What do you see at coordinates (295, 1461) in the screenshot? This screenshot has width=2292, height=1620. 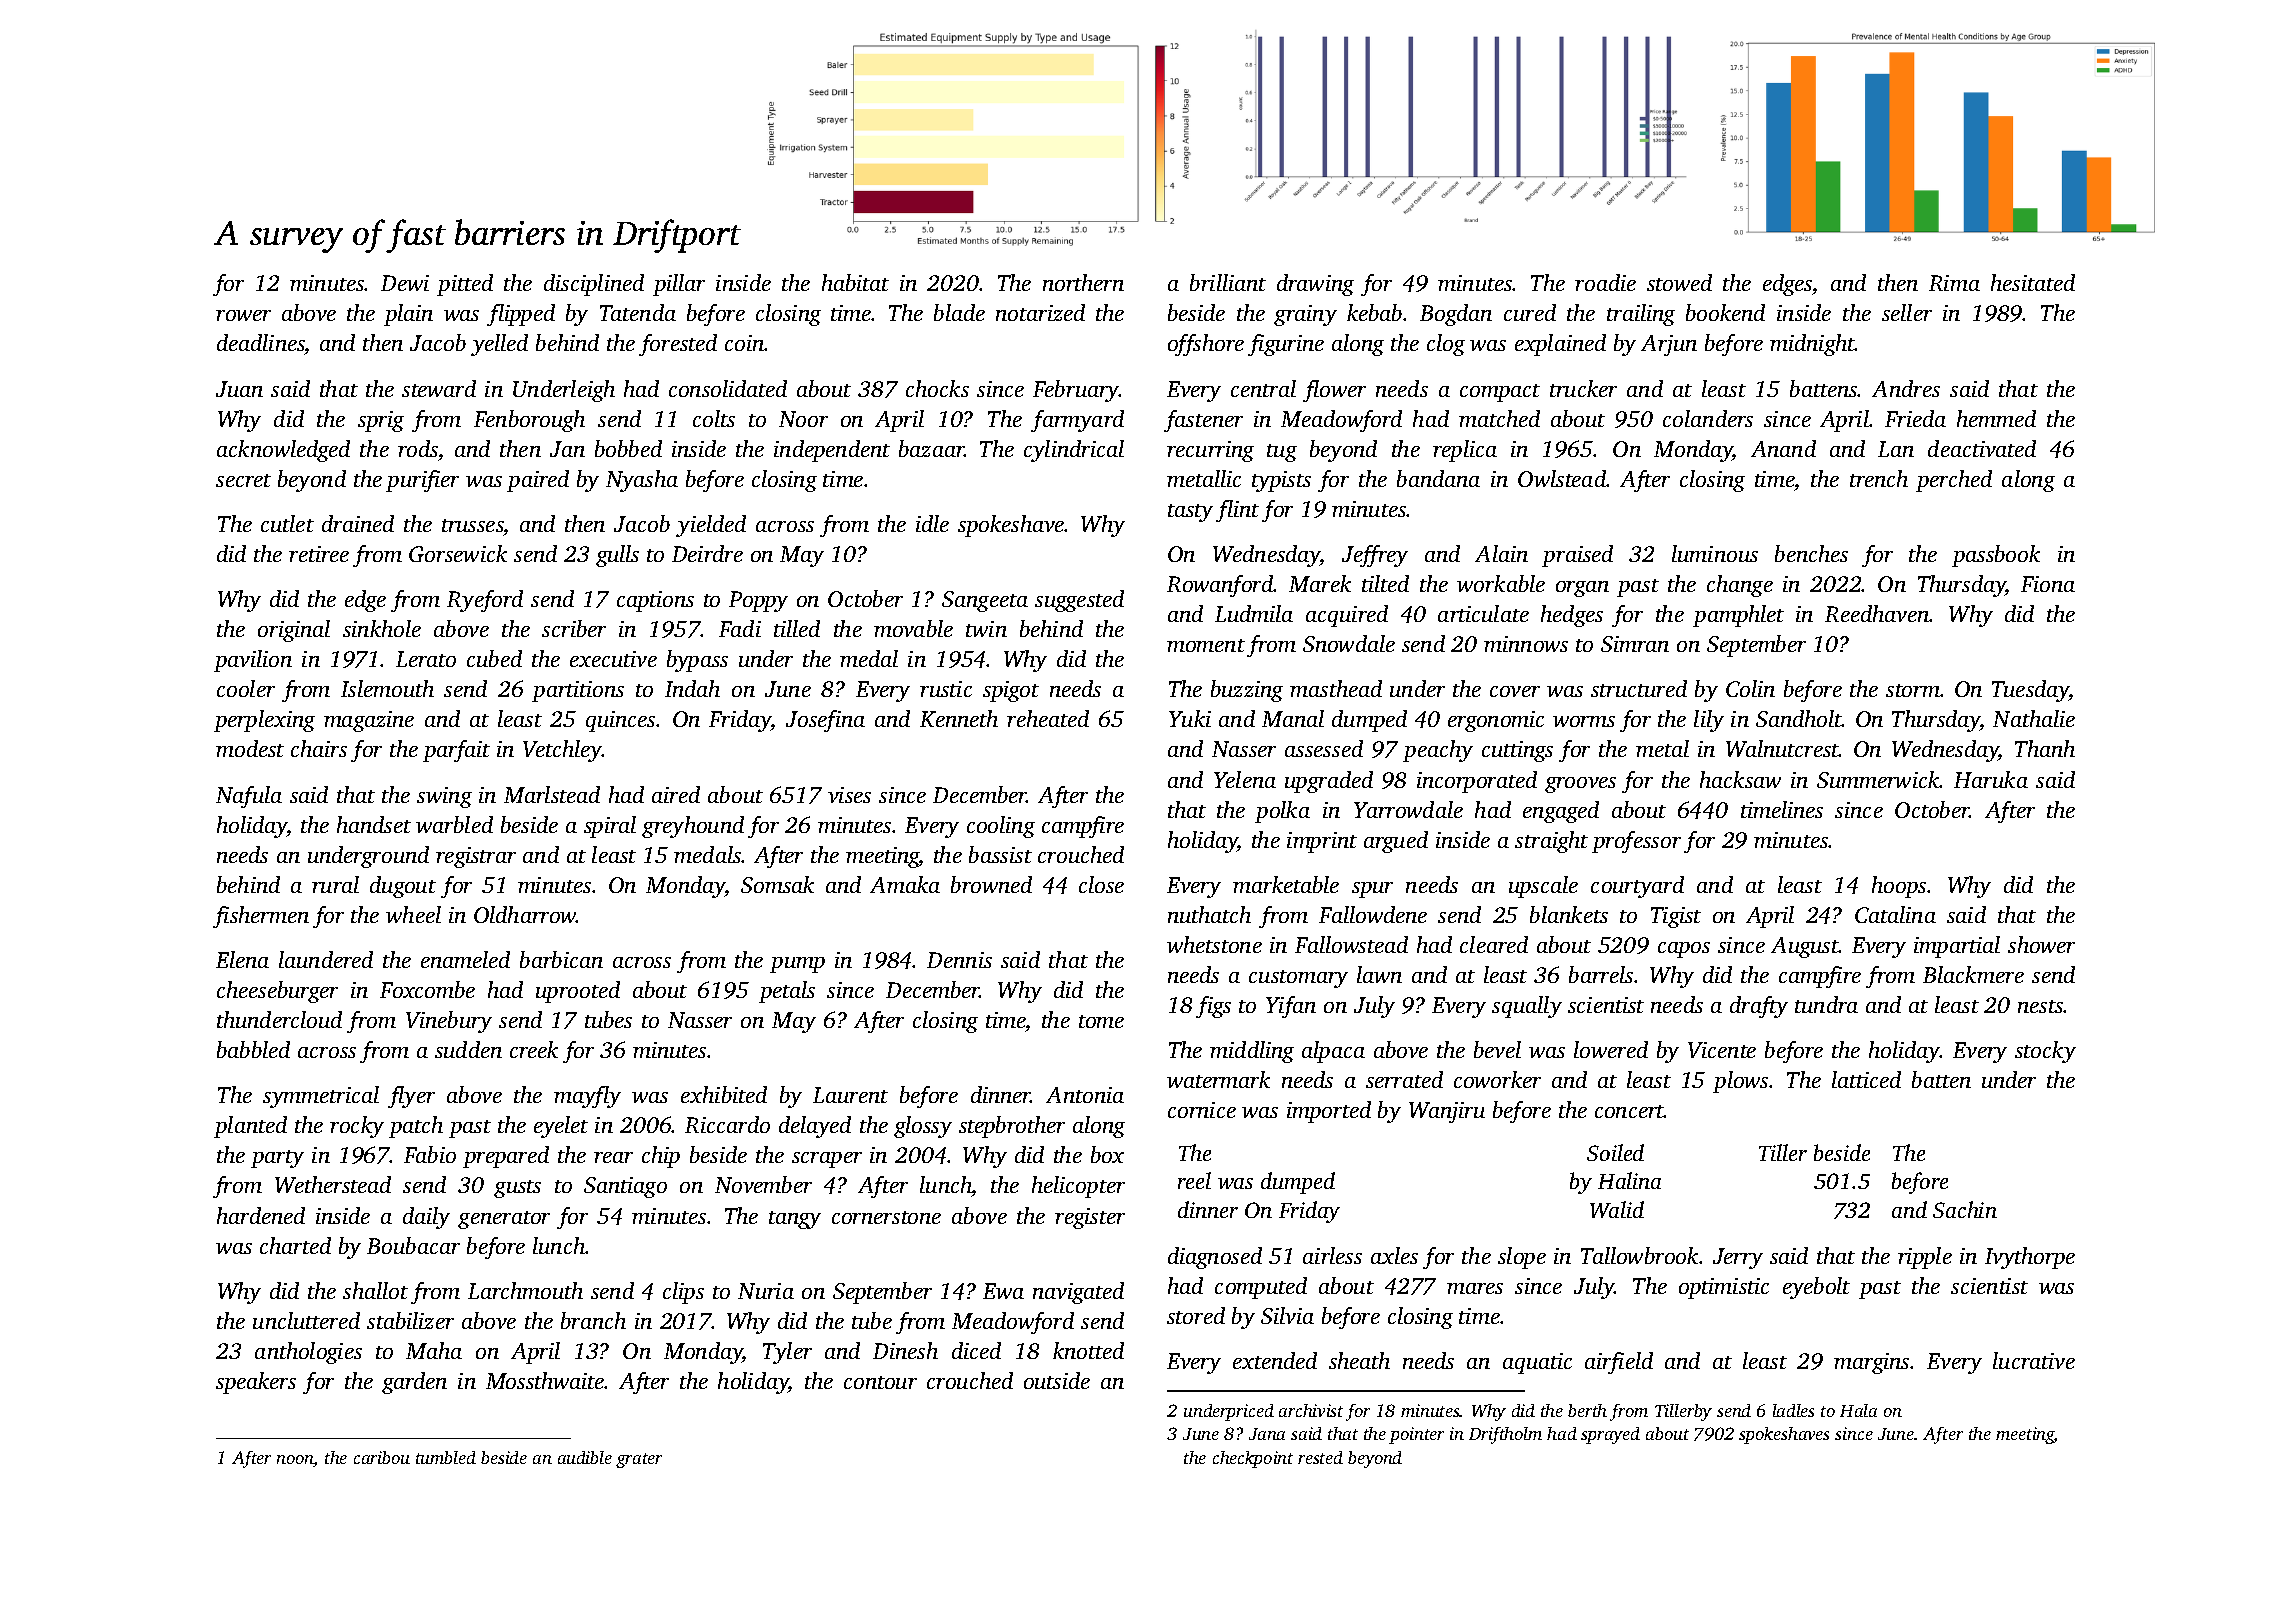 I see `noon` at bounding box center [295, 1461].
